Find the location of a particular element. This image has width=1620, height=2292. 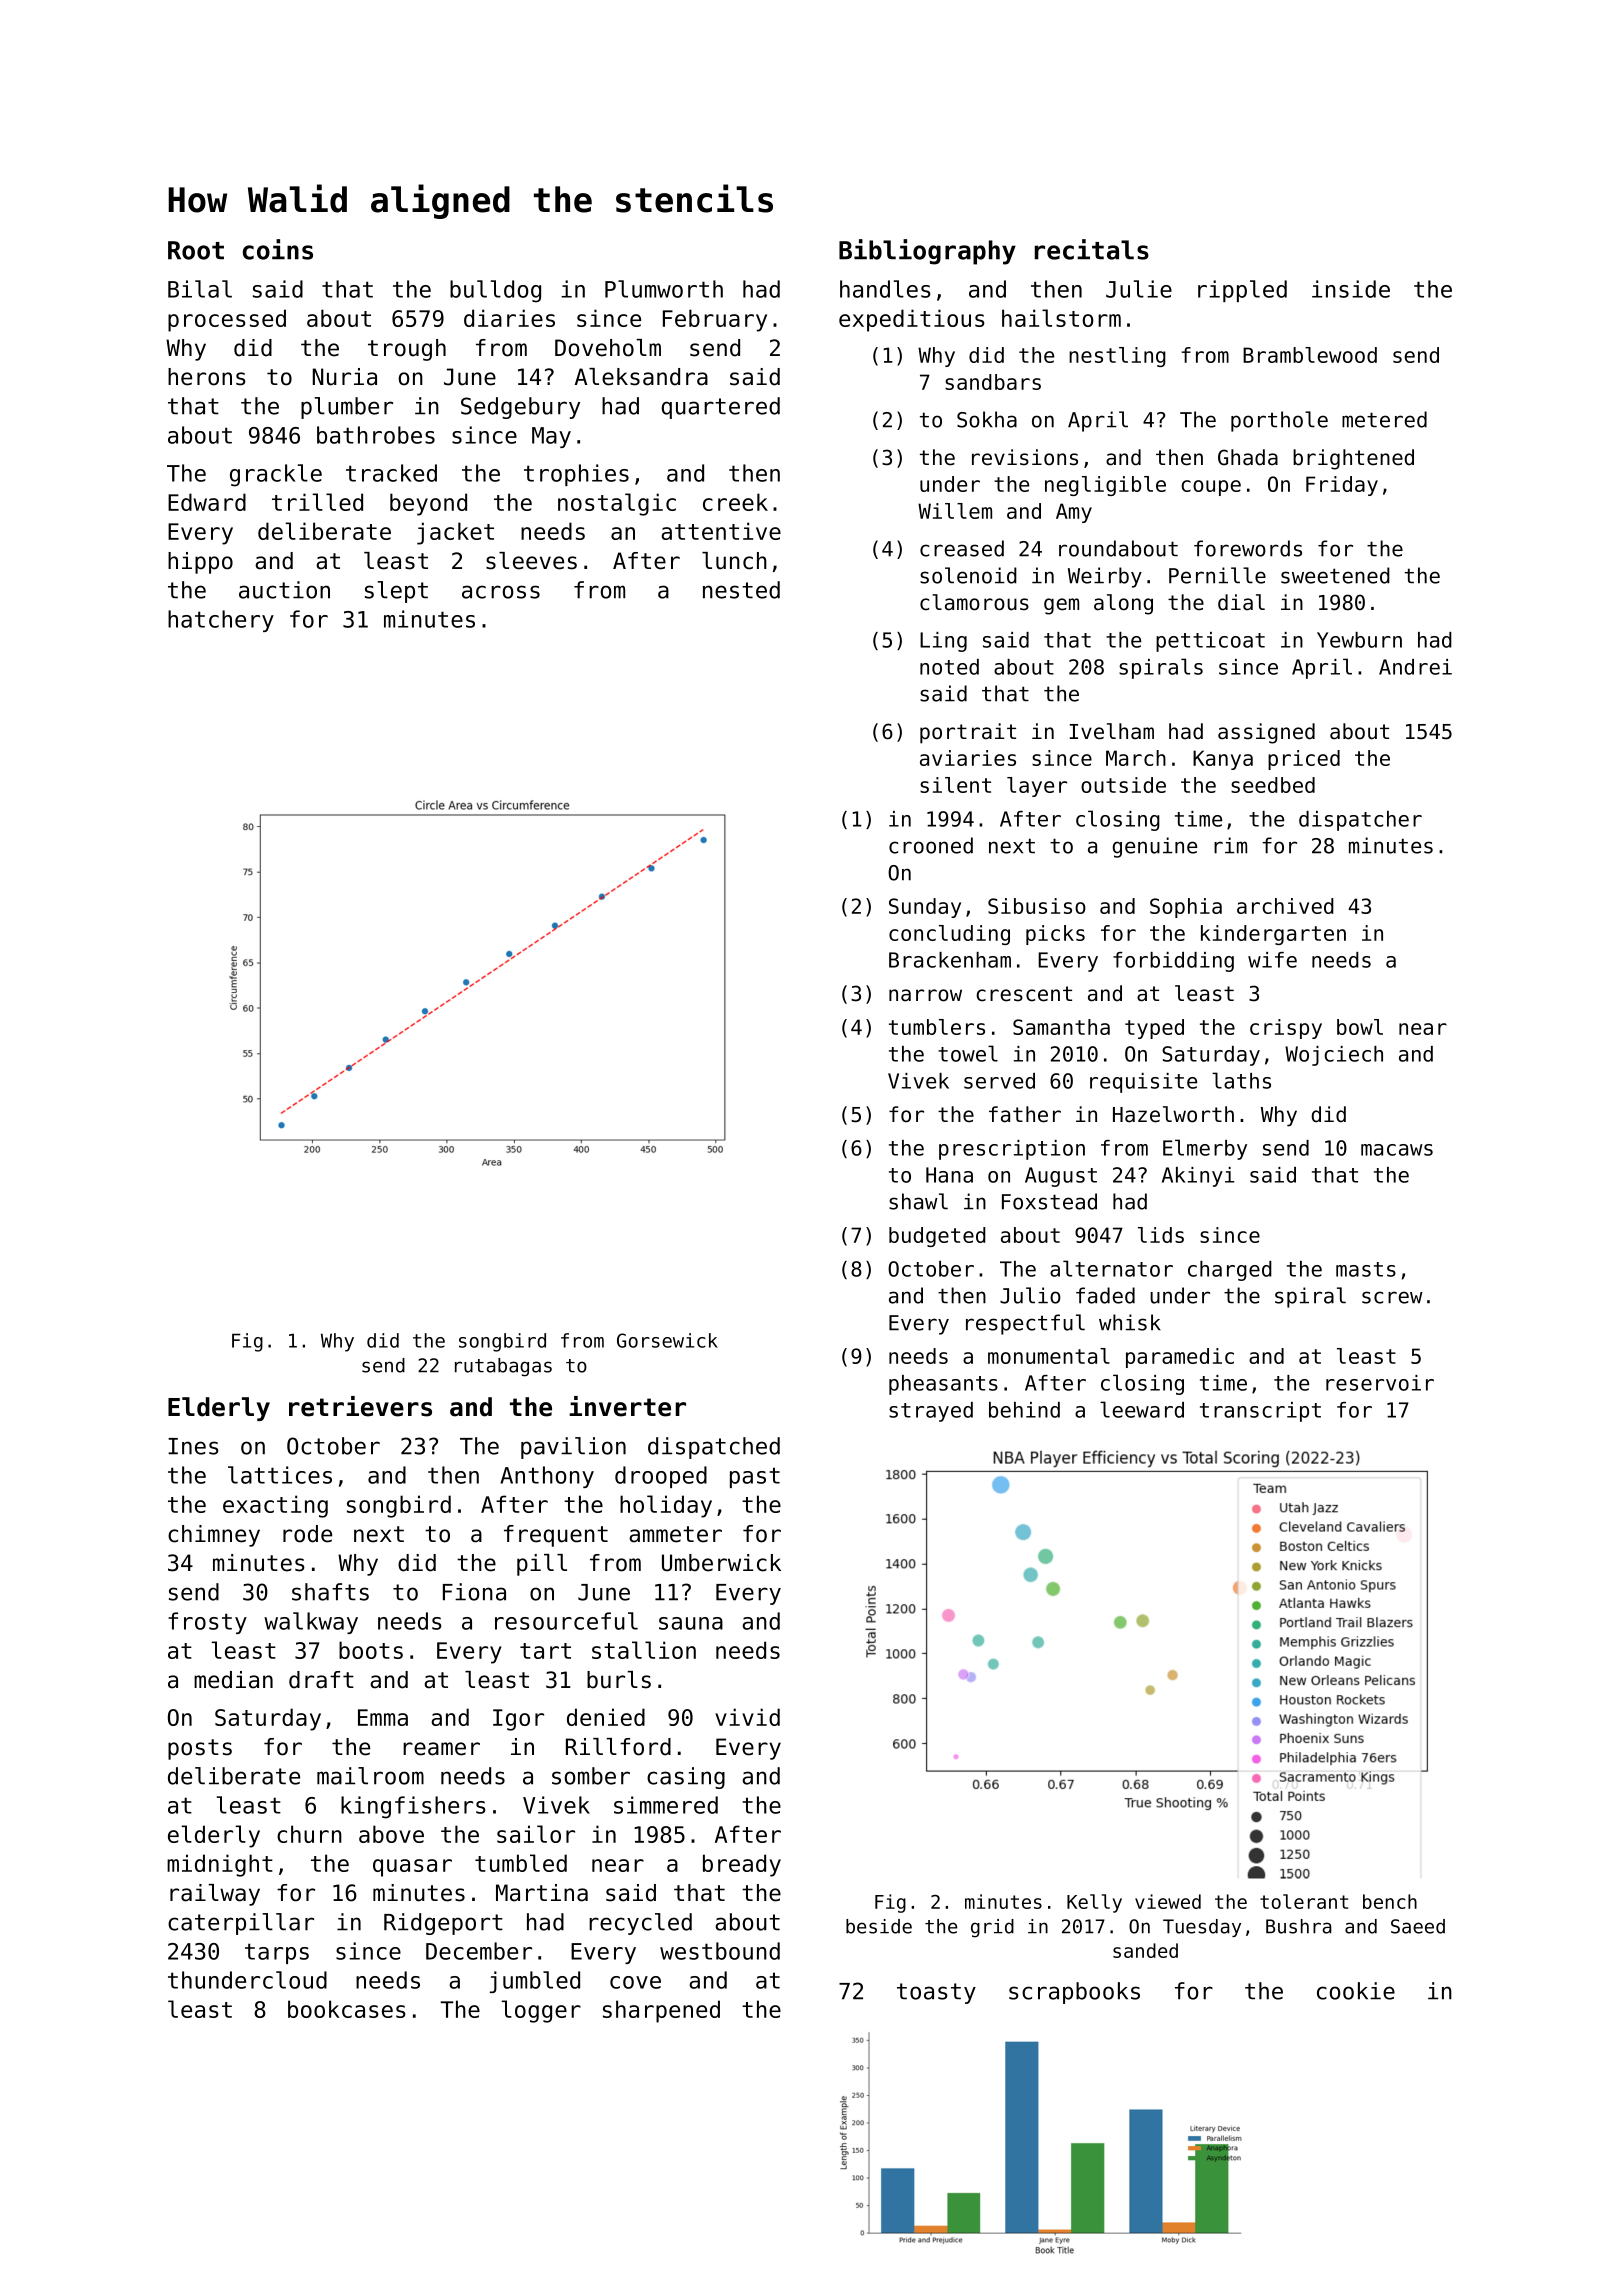

Bibliography is located at coordinates (927, 252).
